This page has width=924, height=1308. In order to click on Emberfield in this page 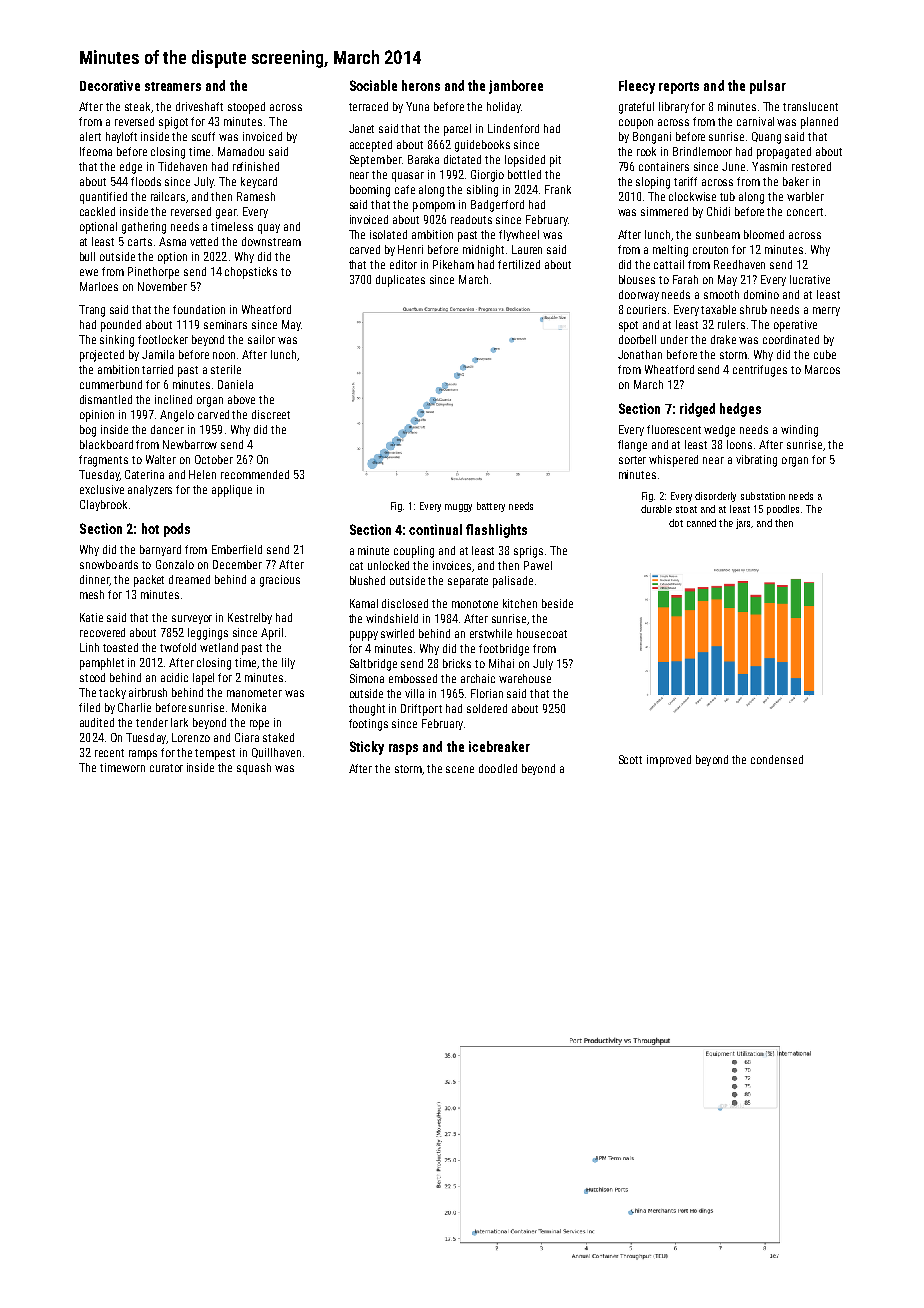, I will do `click(237, 549)`.
